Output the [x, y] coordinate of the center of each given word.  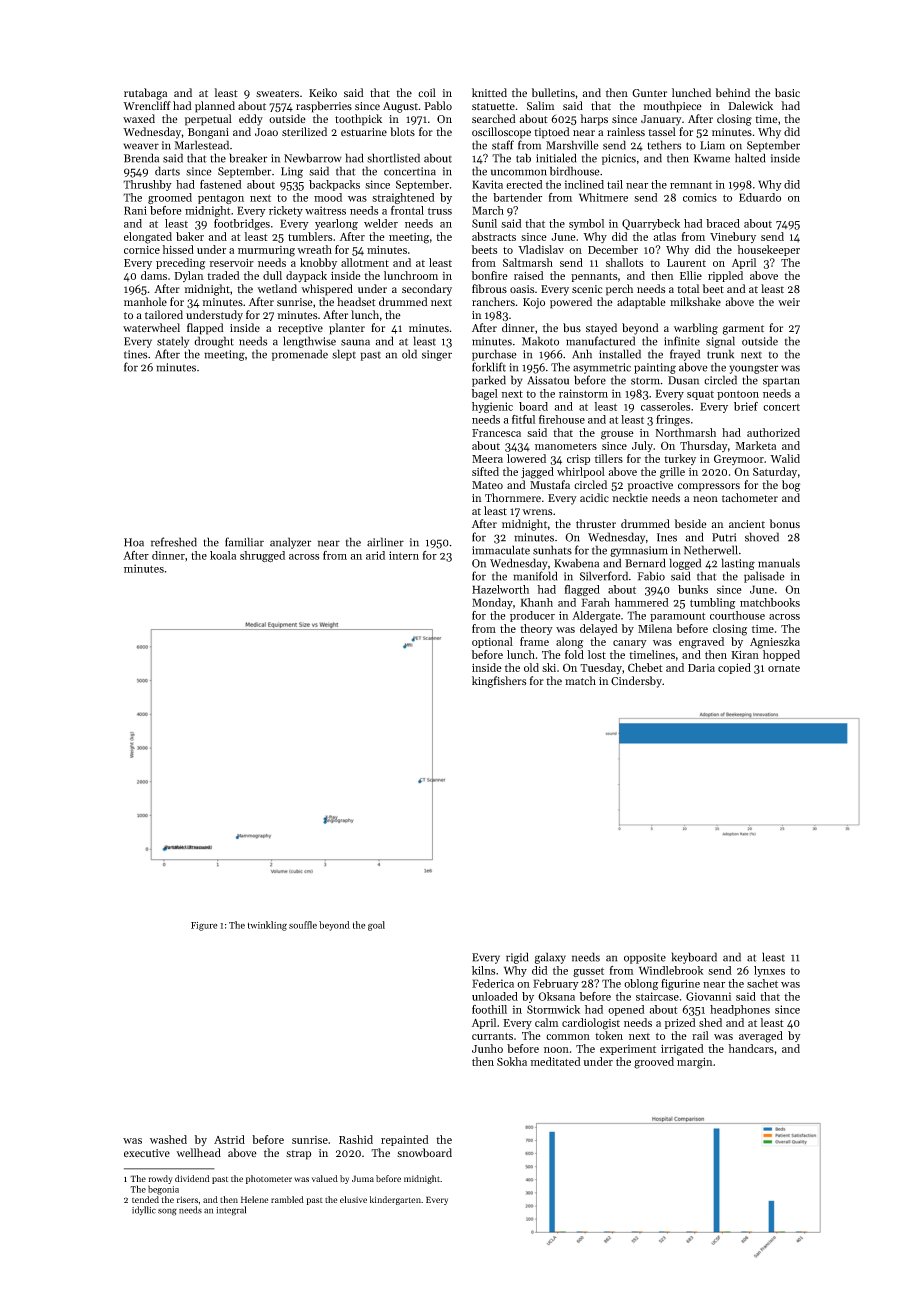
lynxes [769, 971]
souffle [303, 925]
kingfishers [499, 682]
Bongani [208, 133]
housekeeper [768, 250]
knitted [489, 92]
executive [147, 1153]
